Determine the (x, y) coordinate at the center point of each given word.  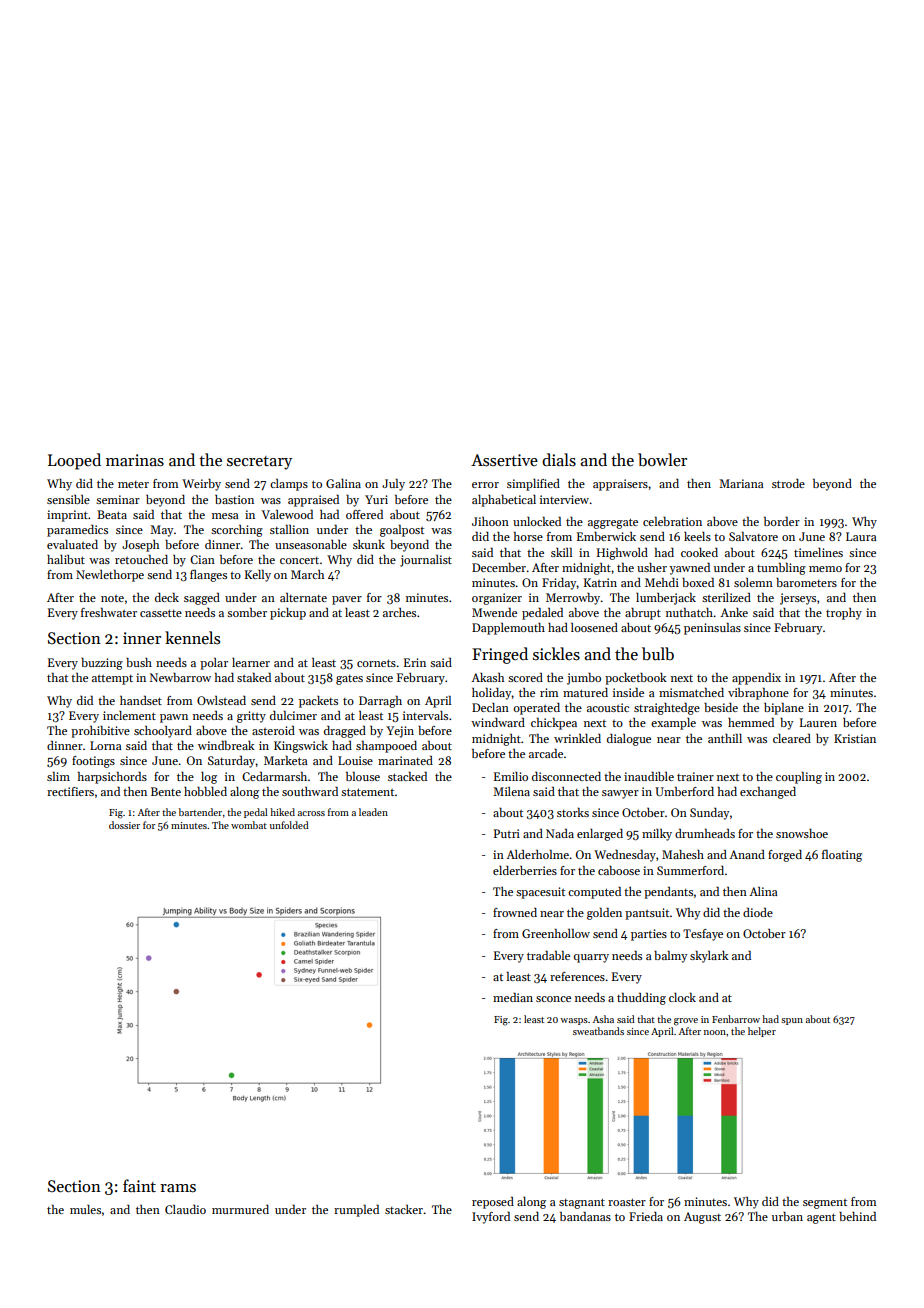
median (513, 997)
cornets (376, 663)
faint (139, 1185)
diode (758, 912)
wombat (249, 825)
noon (715, 1032)
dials (559, 460)
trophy (844, 614)
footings (93, 762)
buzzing (102, 664)
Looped (74, 461)
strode (788, 483)
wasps (574, 1021)
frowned (515, 912)
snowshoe (802, 833)
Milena (511, 791)
